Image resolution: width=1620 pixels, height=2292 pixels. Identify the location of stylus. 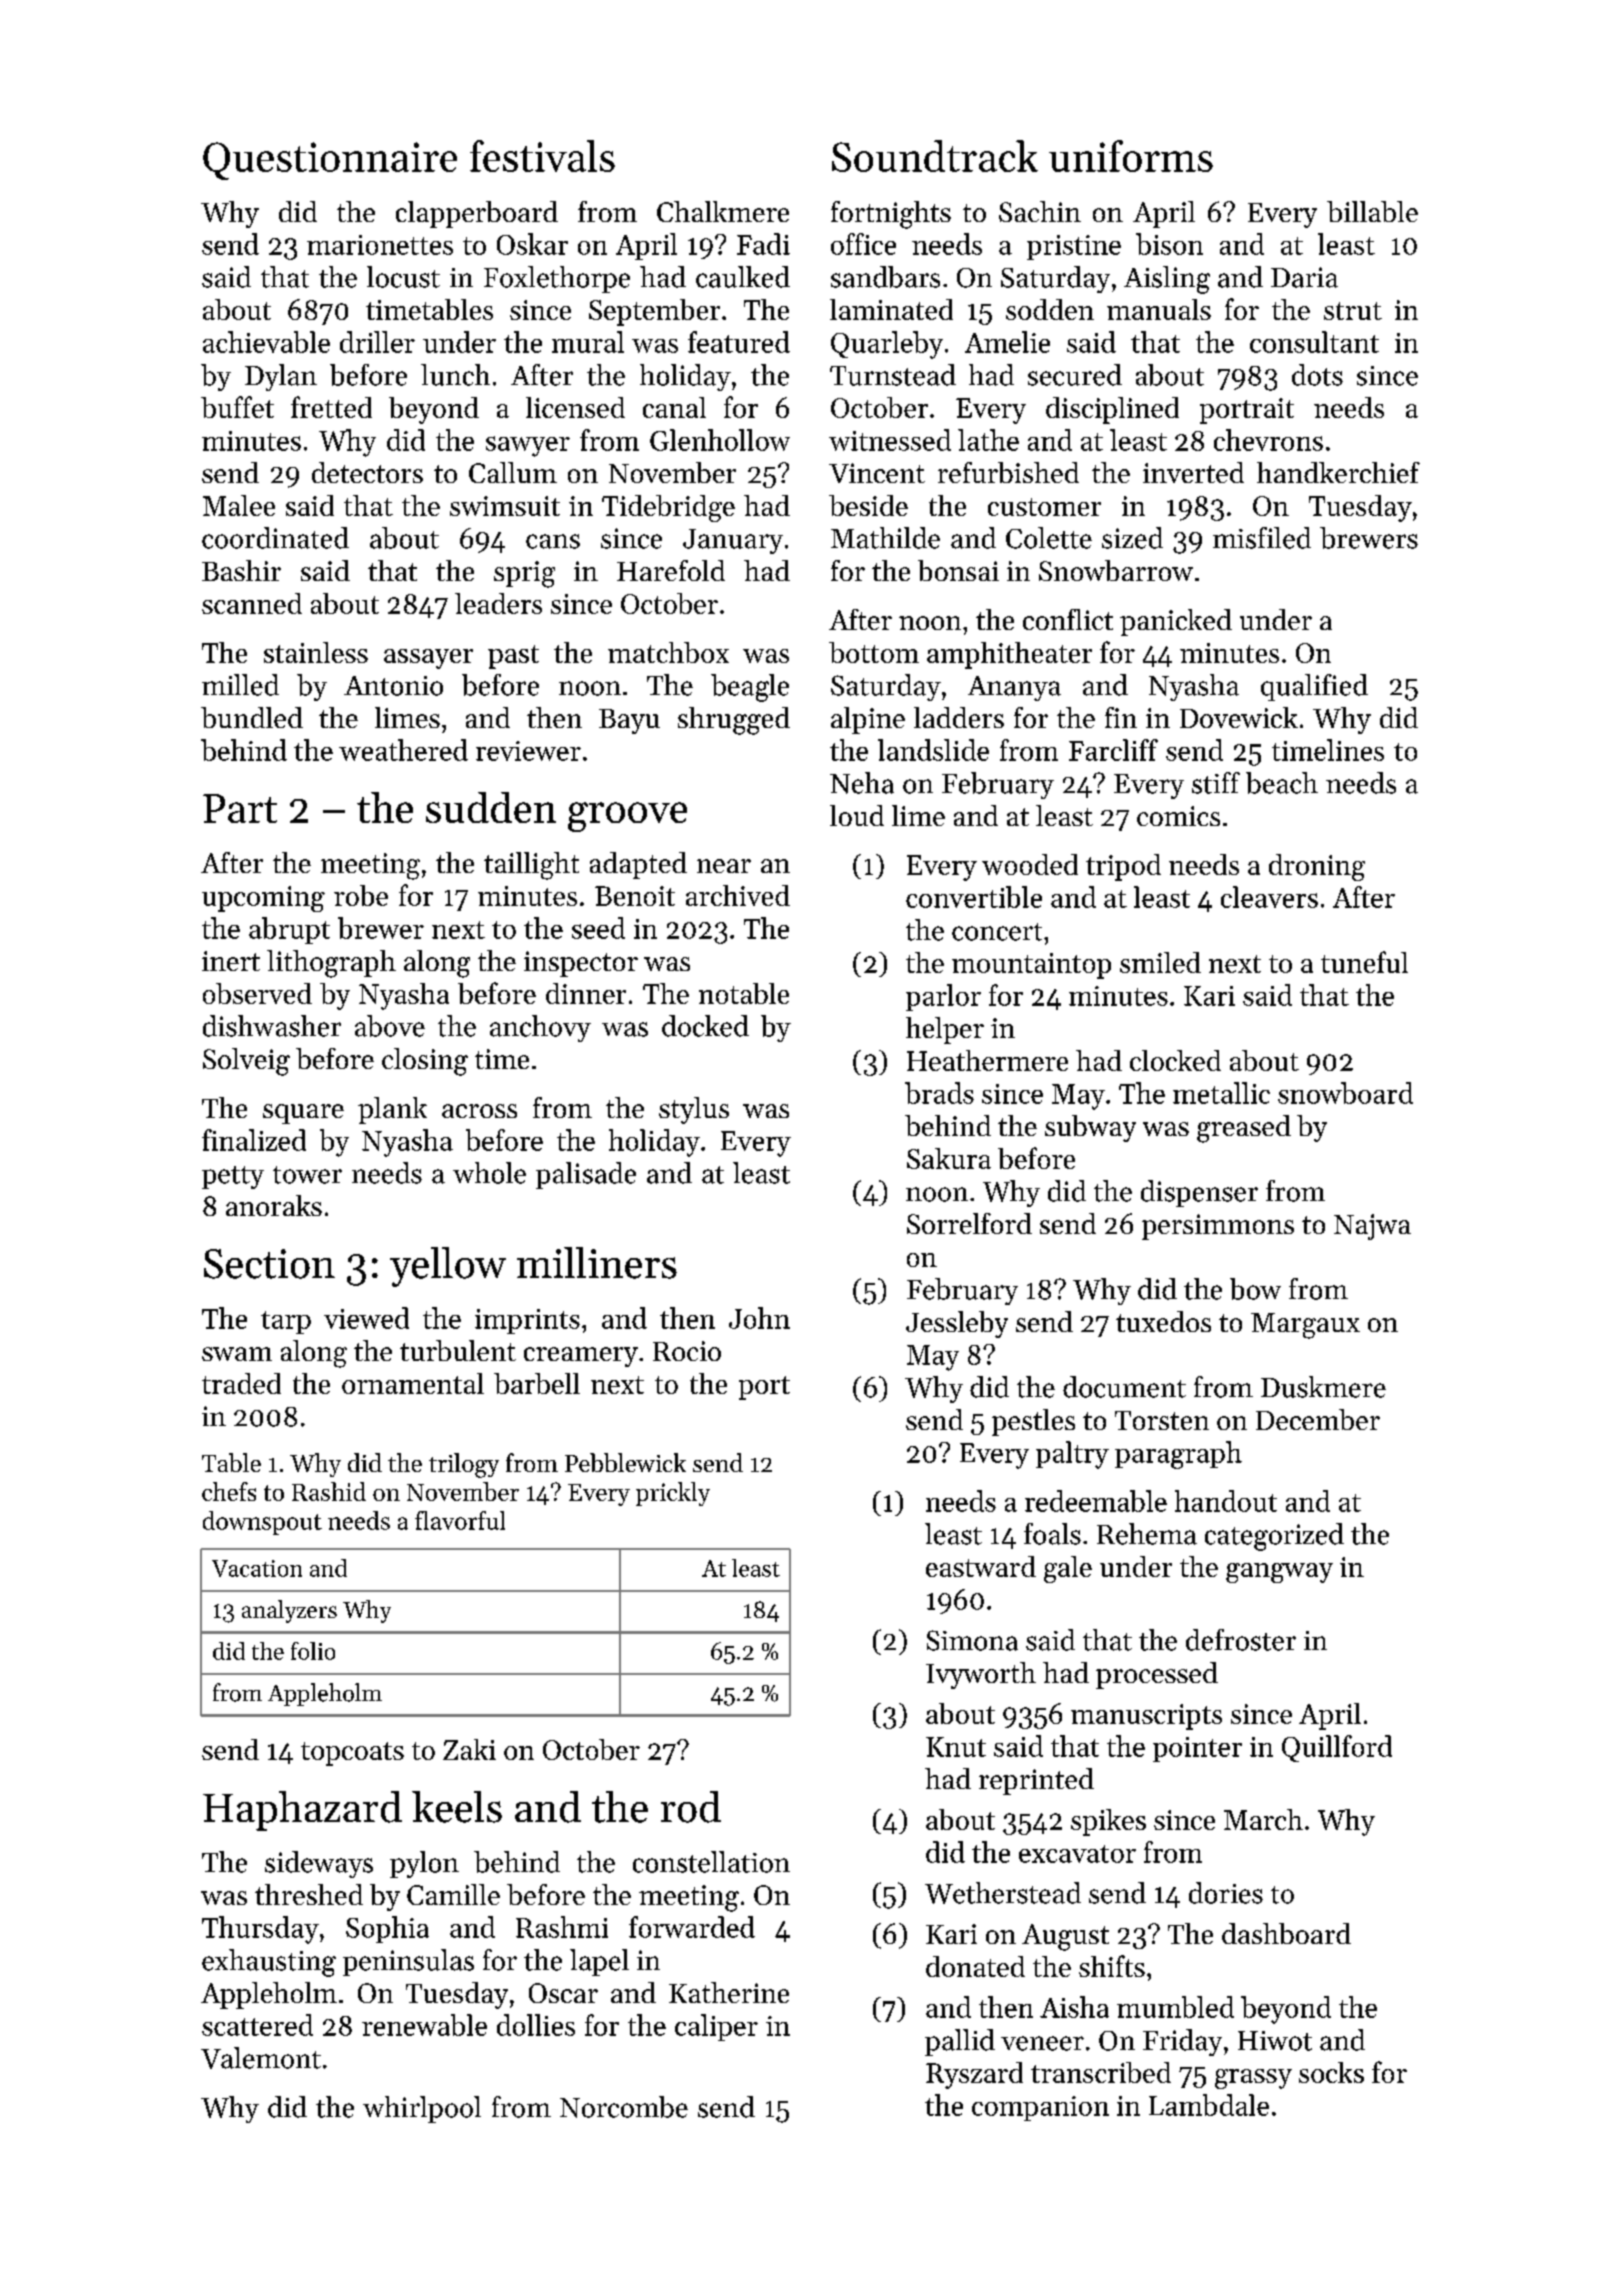
(694, 1110).
